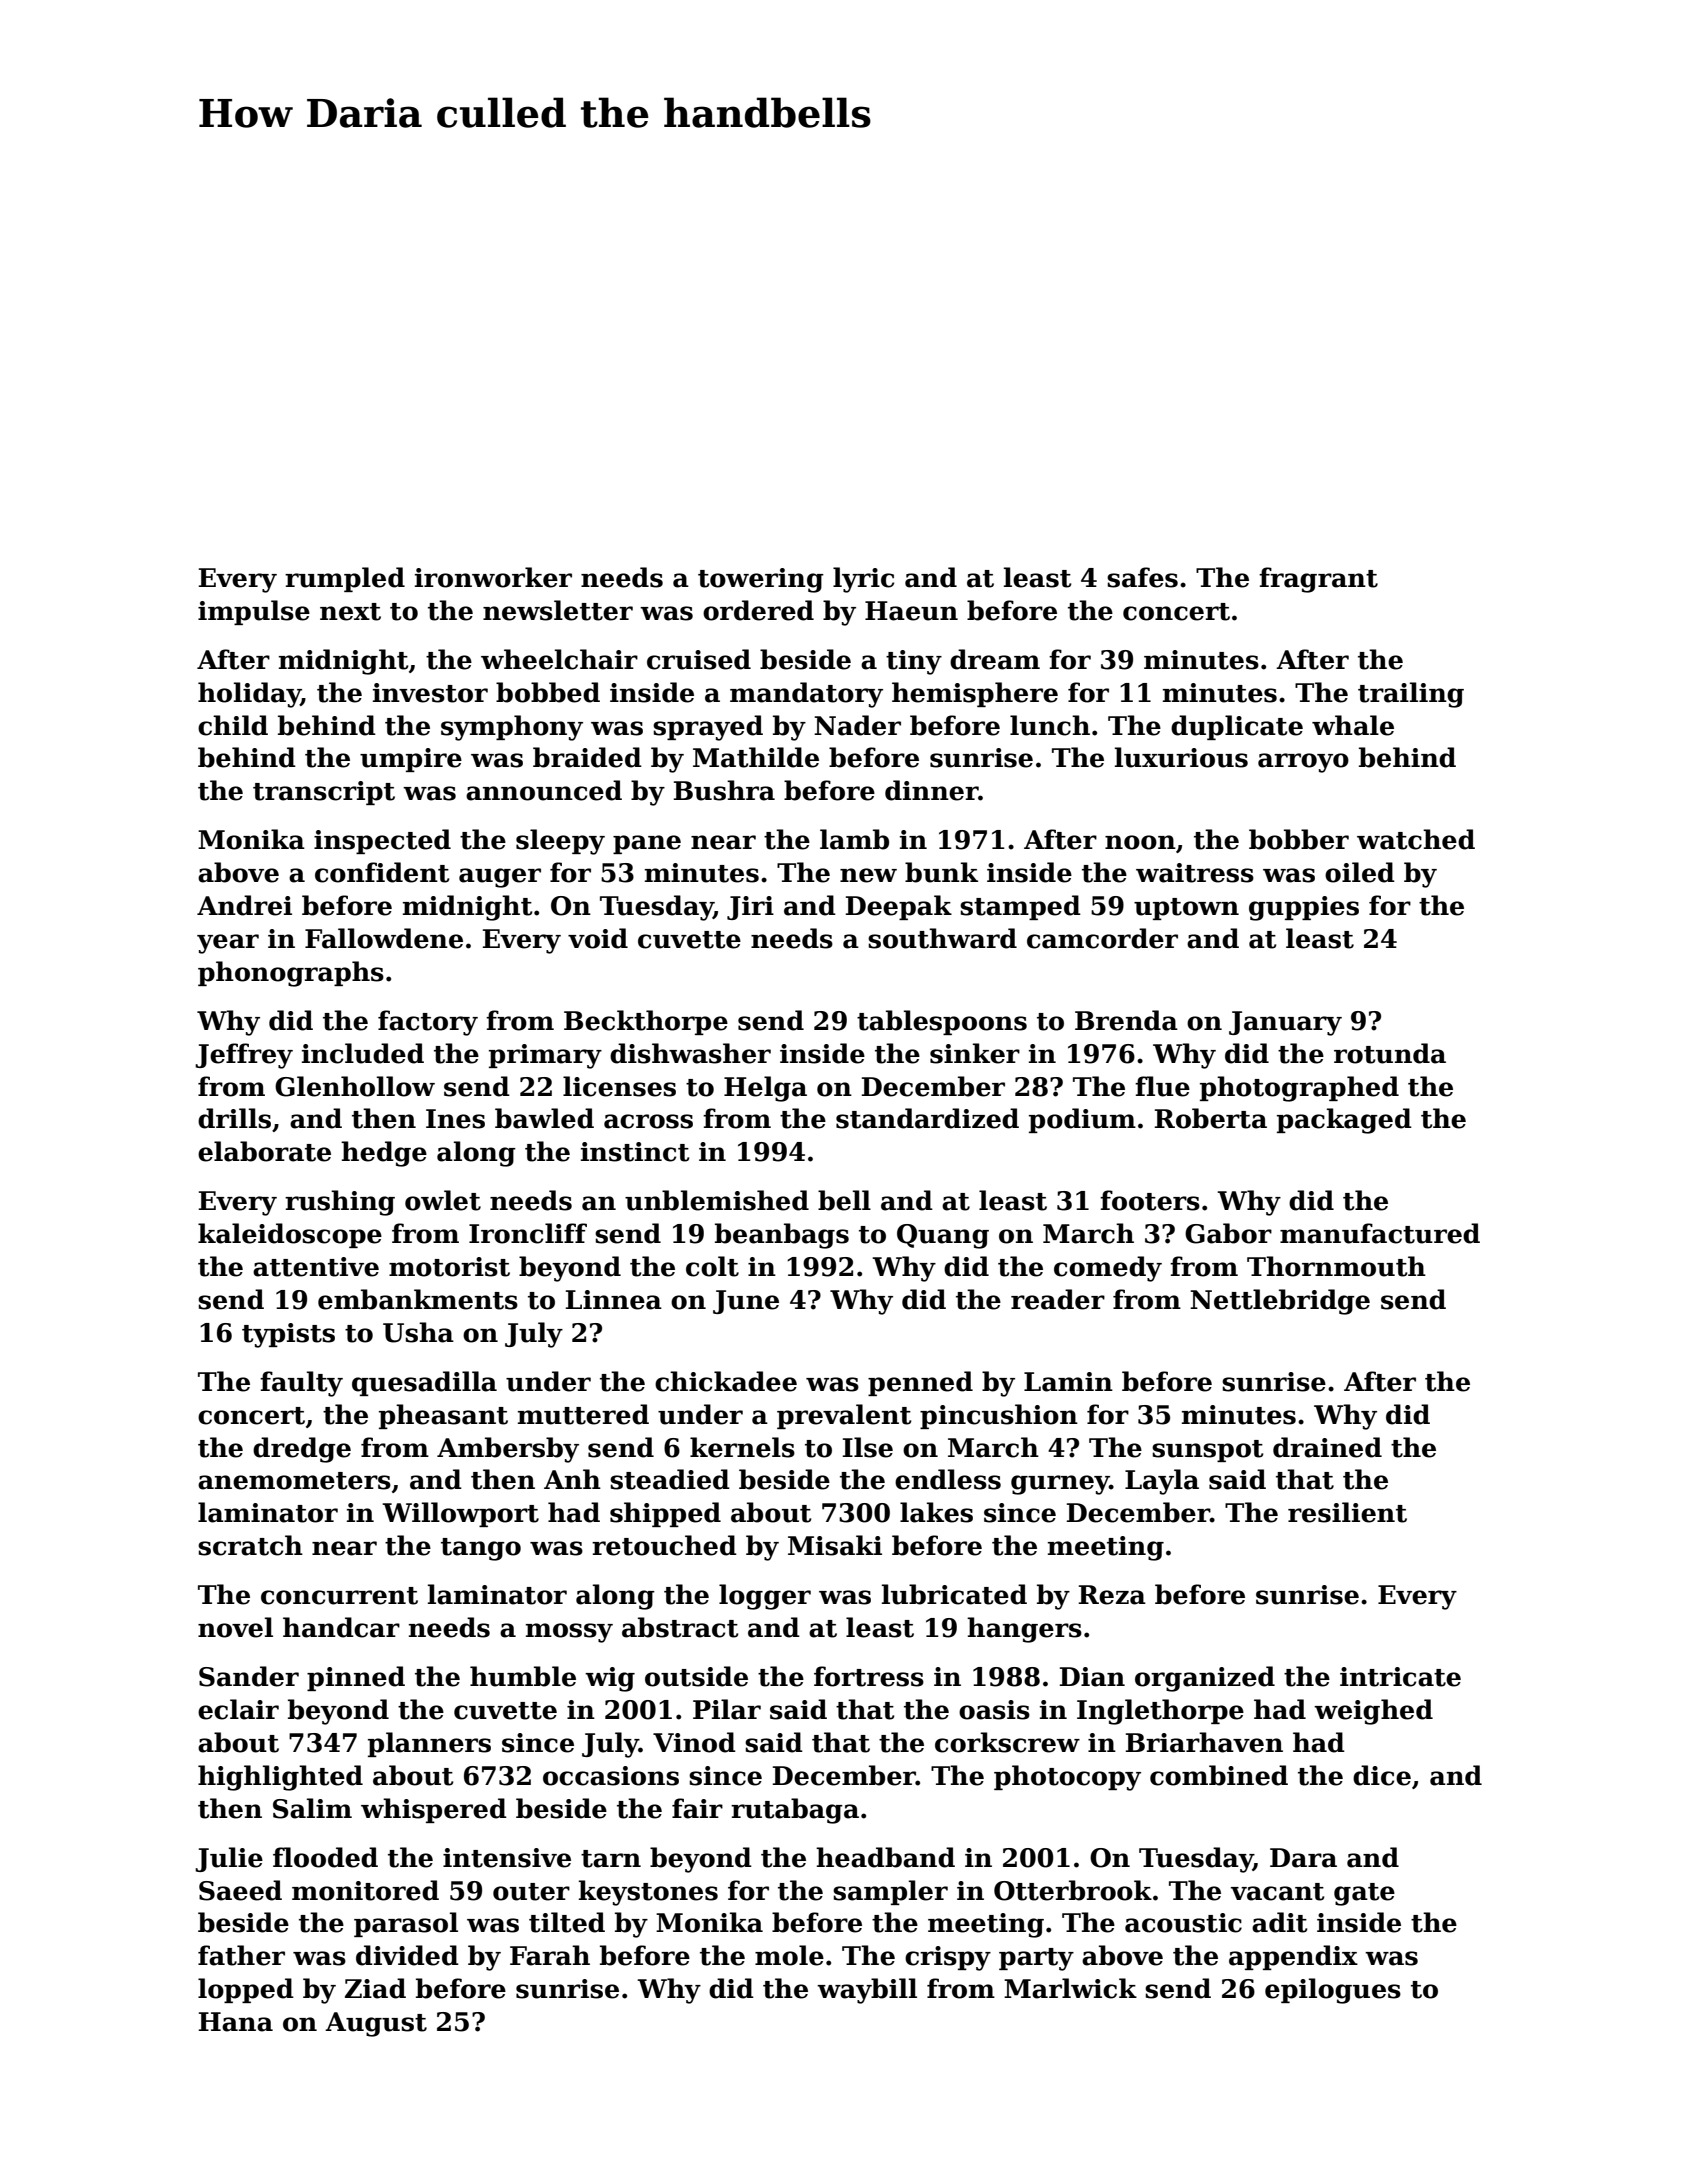  Describe the element at coordinates (1336, 1266) in the screenshot. I see `Thornmouth` at that location.
